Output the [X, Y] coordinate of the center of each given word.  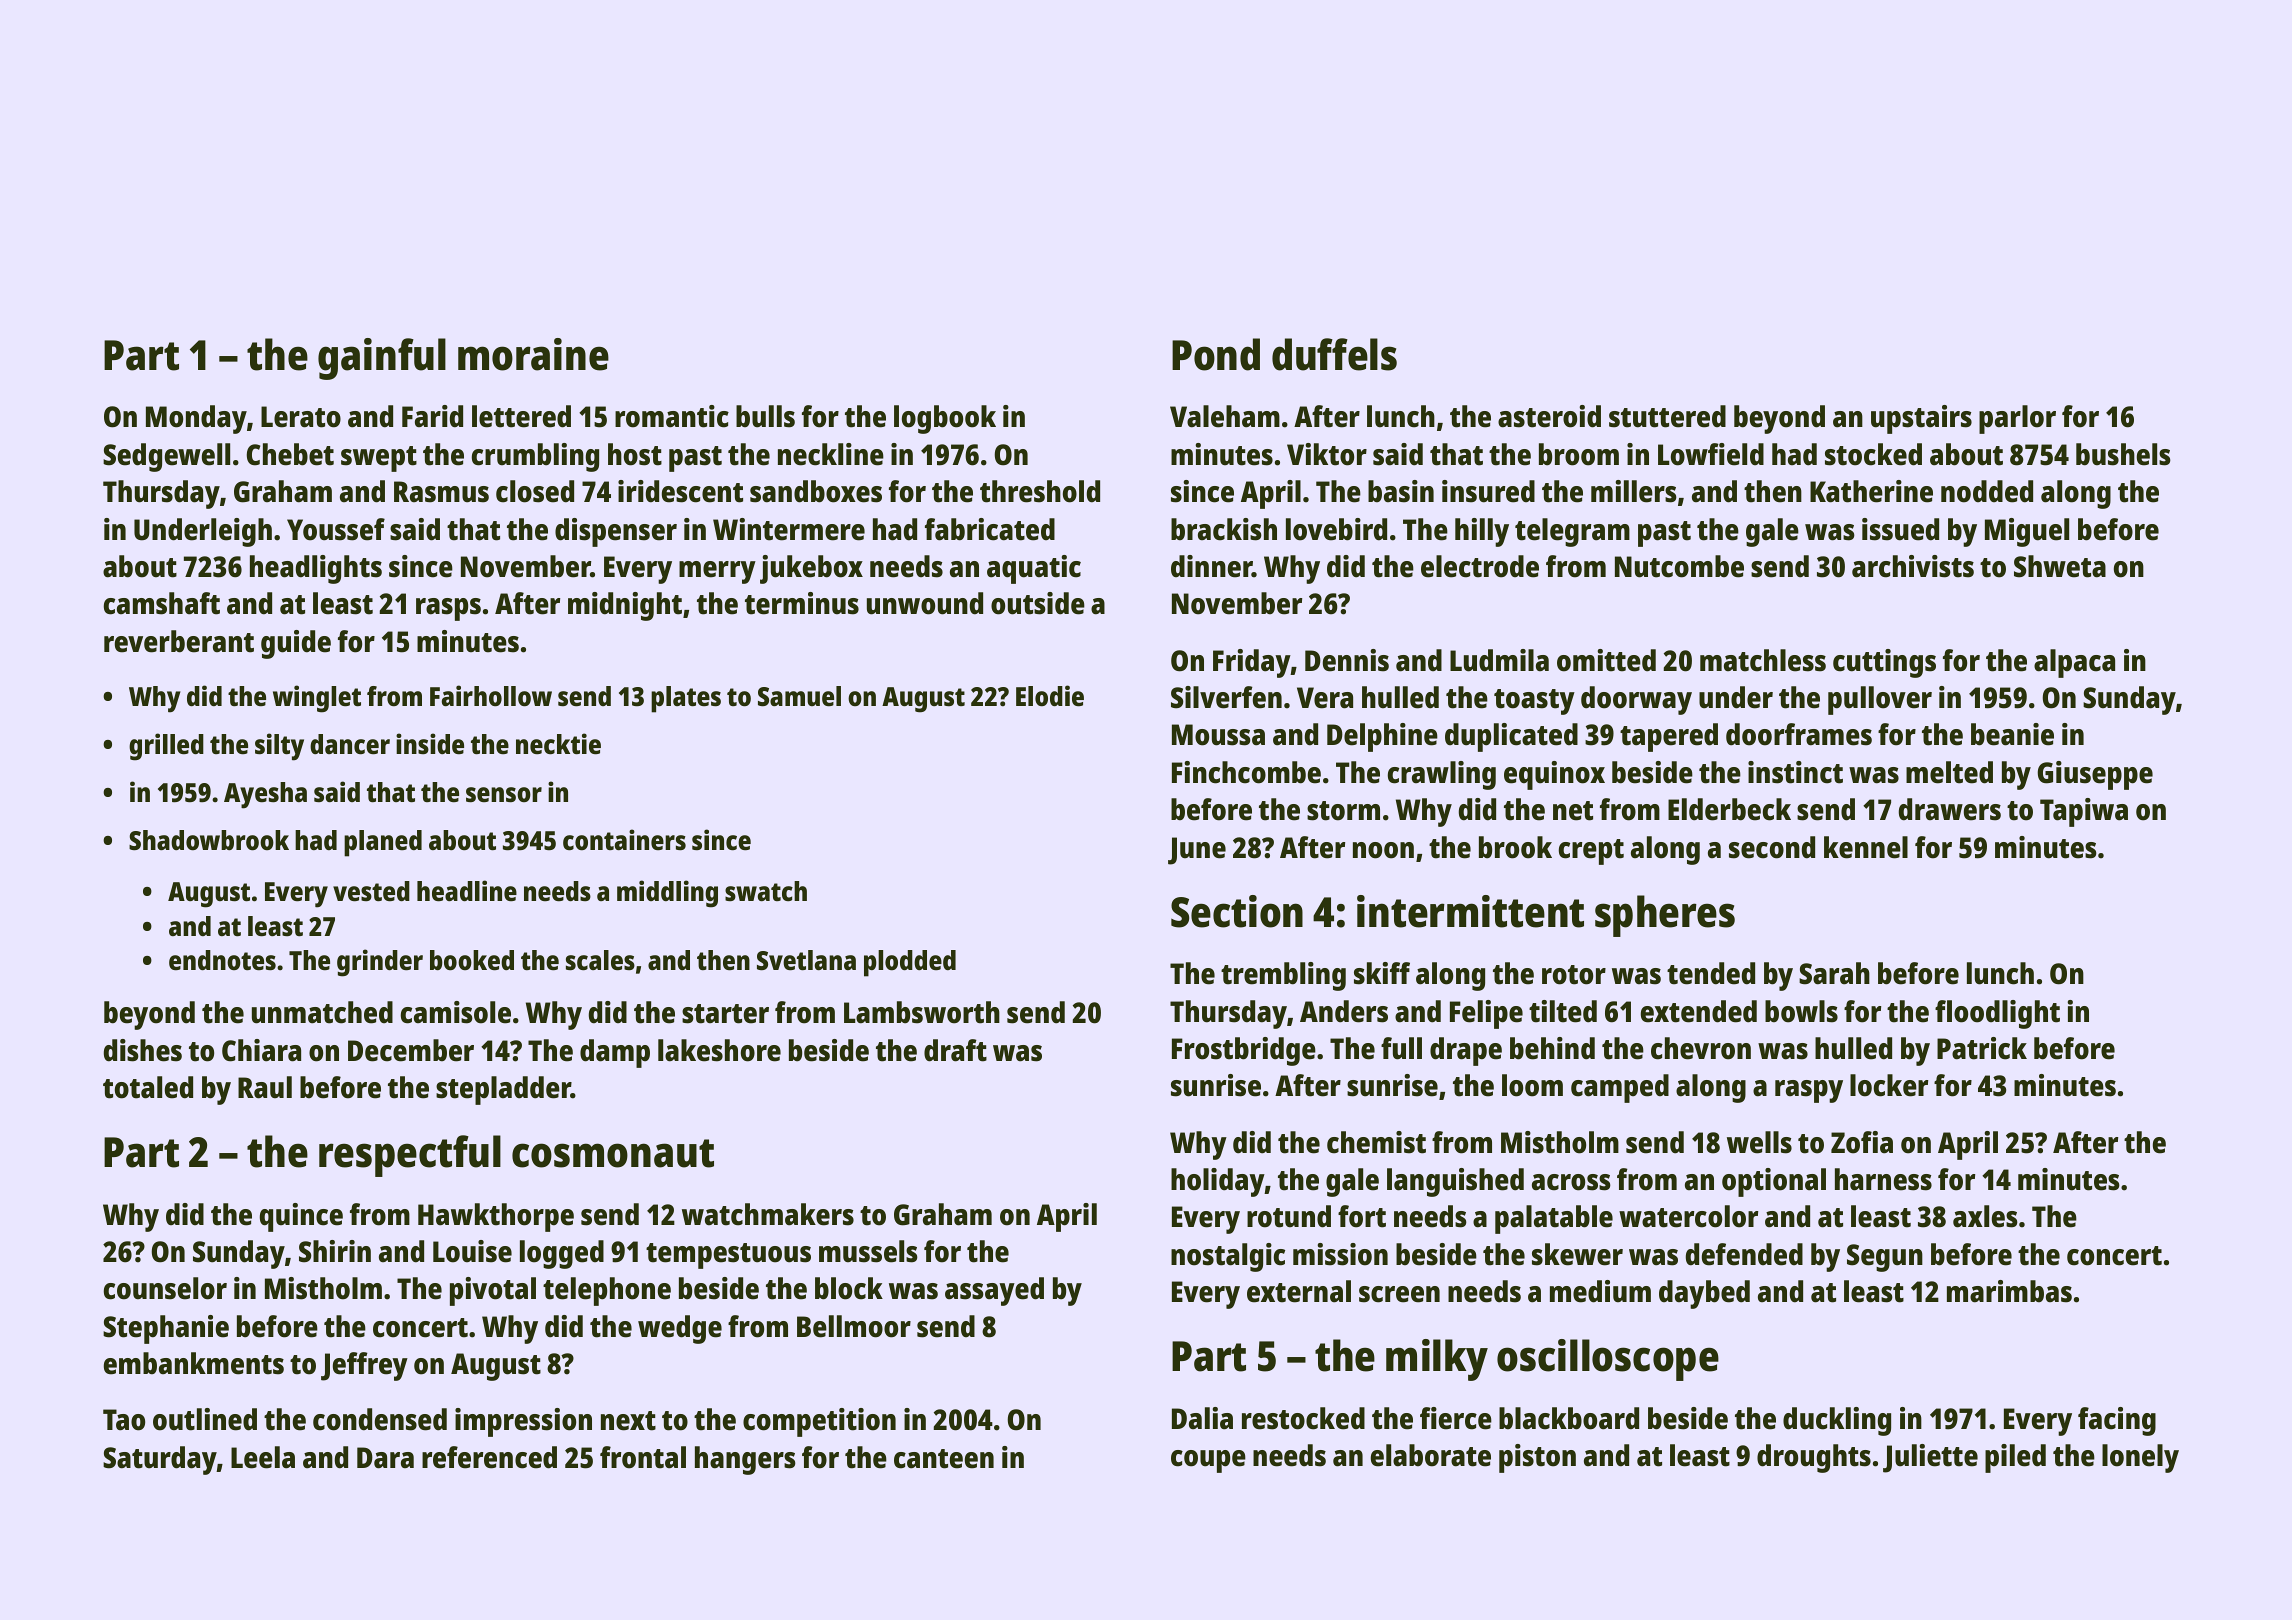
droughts [1814, 1458]
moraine [533, 354]
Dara [385, 1458]
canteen [944, 1459]
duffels [1334, 354]
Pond [1216, 354]
